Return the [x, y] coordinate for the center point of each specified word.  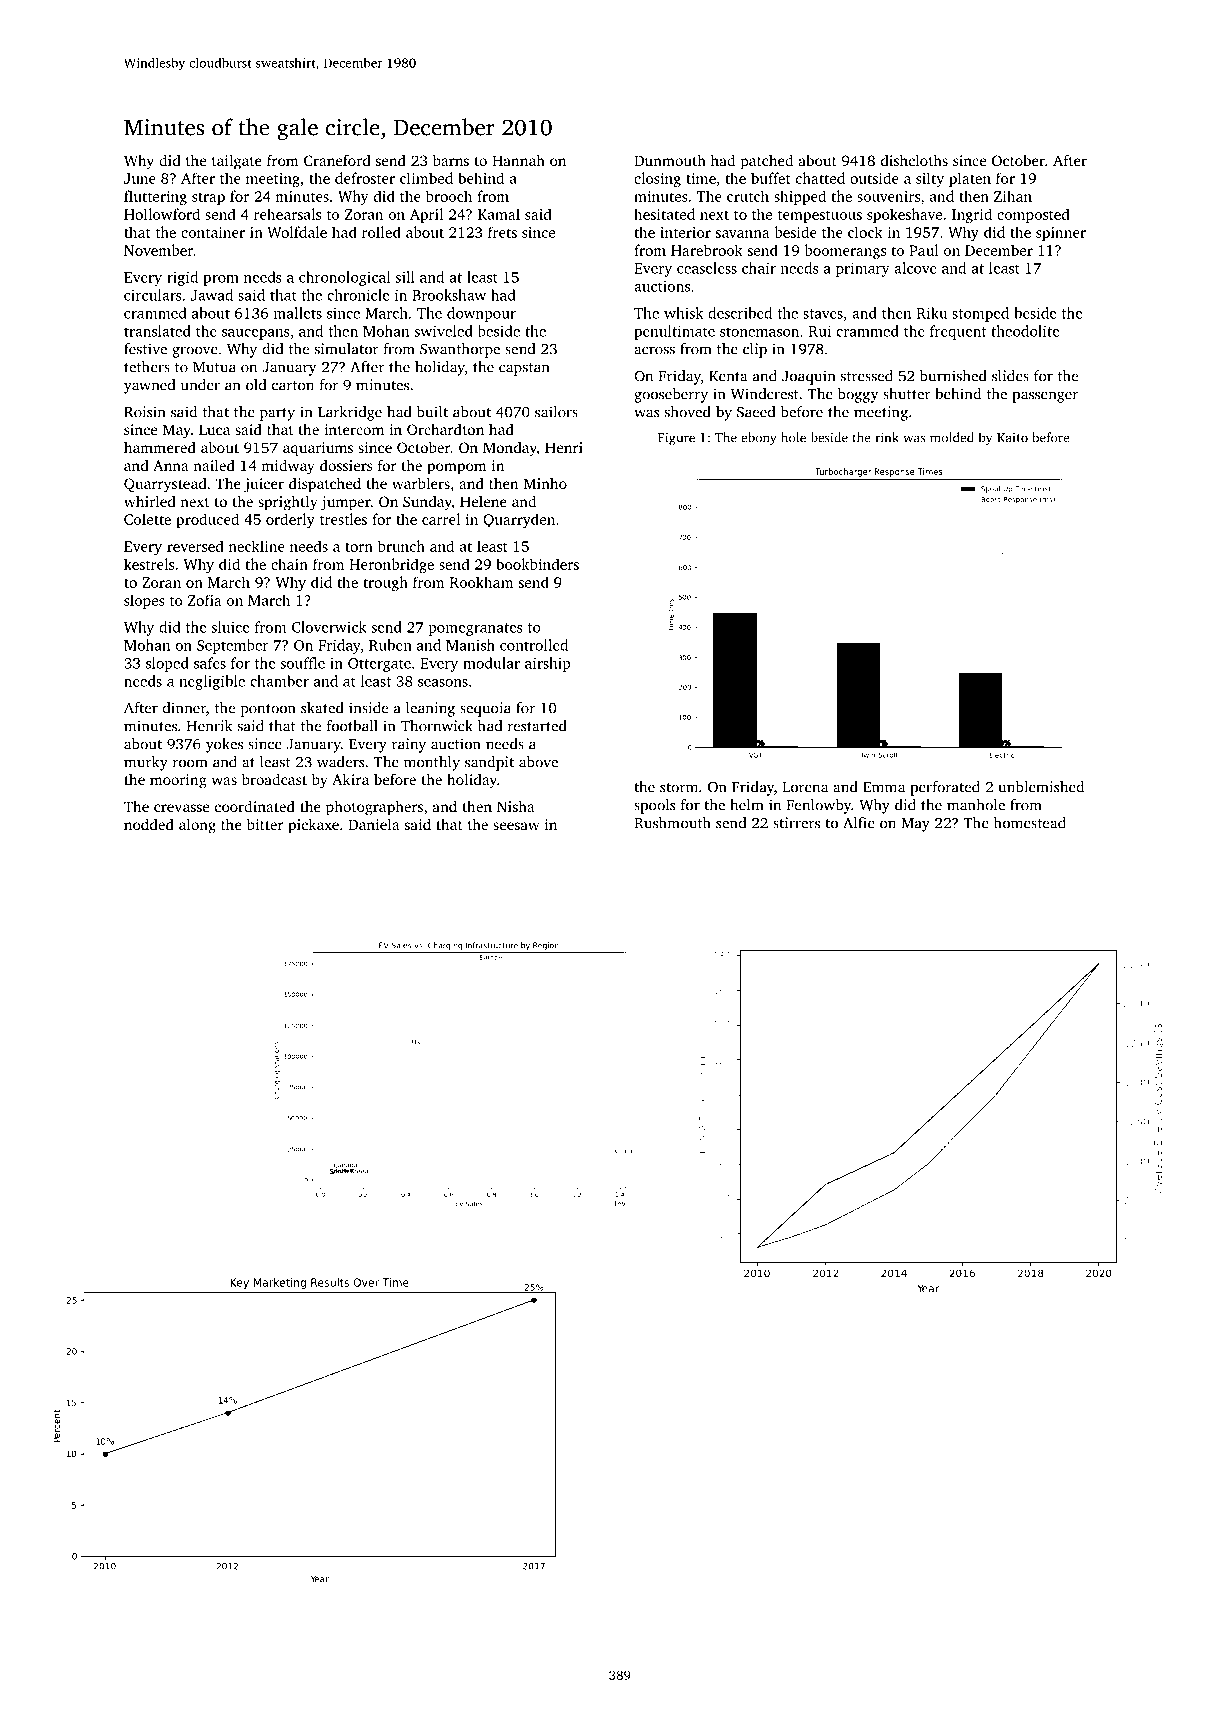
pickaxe [313, 826]
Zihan [1013, 196]
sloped [167, 664]
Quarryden [519, 520]
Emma [884, 787]
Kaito [1012, 438]
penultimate [674, 332]
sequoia [485, 709]
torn [359, 547]
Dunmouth [670, 160]
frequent [958, 332]
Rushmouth [672, 823]
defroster [365, 178]
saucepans [256, 334]
